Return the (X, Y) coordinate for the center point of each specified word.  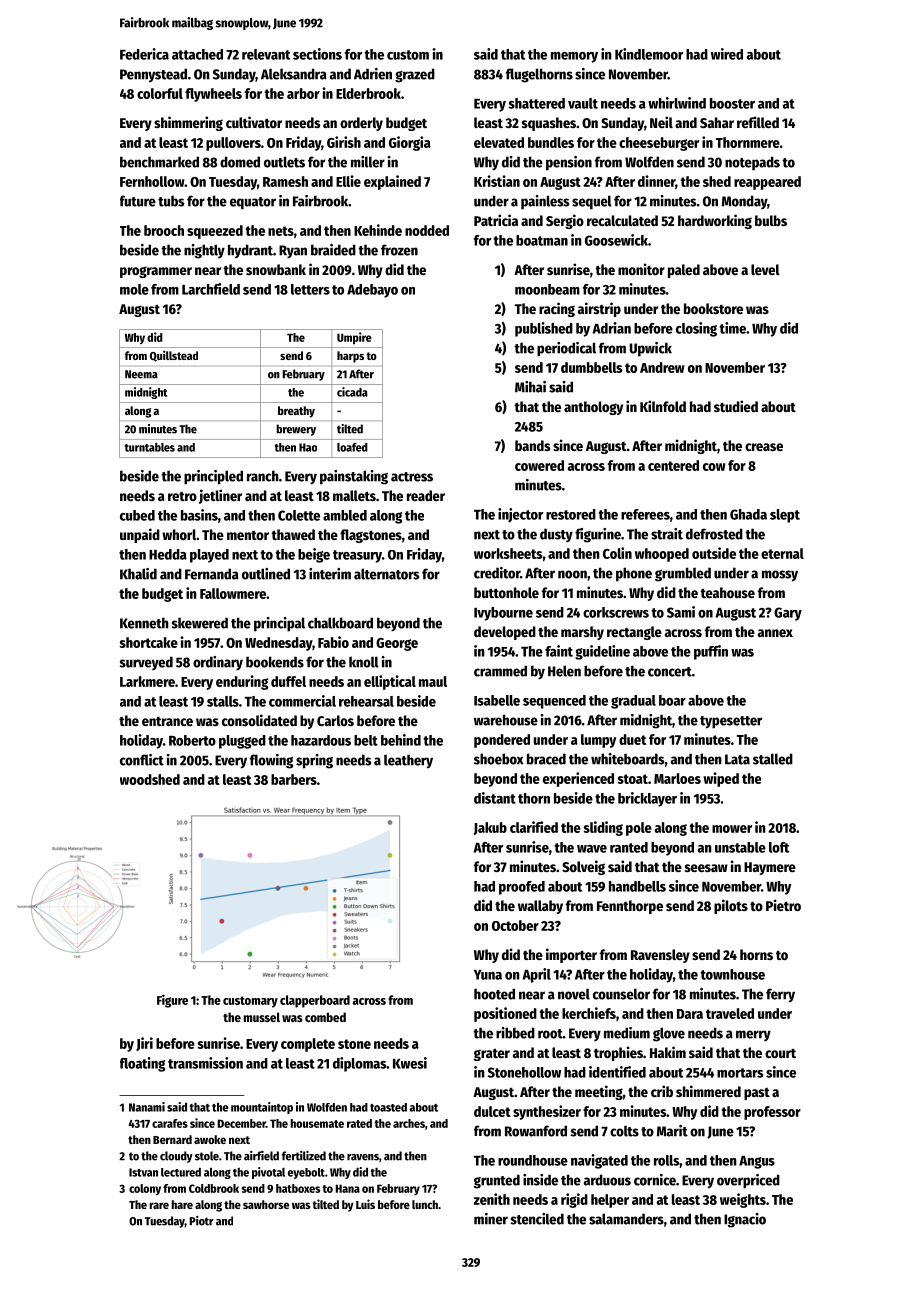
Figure (172, 1001)
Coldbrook (214, 1188)
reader (426, 495)
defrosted (714, 534)
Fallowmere (233, 593)
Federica (144, 54)
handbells (637, 886)
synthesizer (547, 1112)
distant (495, 798)
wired (727, 54)
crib (662, 1091)
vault (583, 103)
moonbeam (547, 289)
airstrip (599, 309)
